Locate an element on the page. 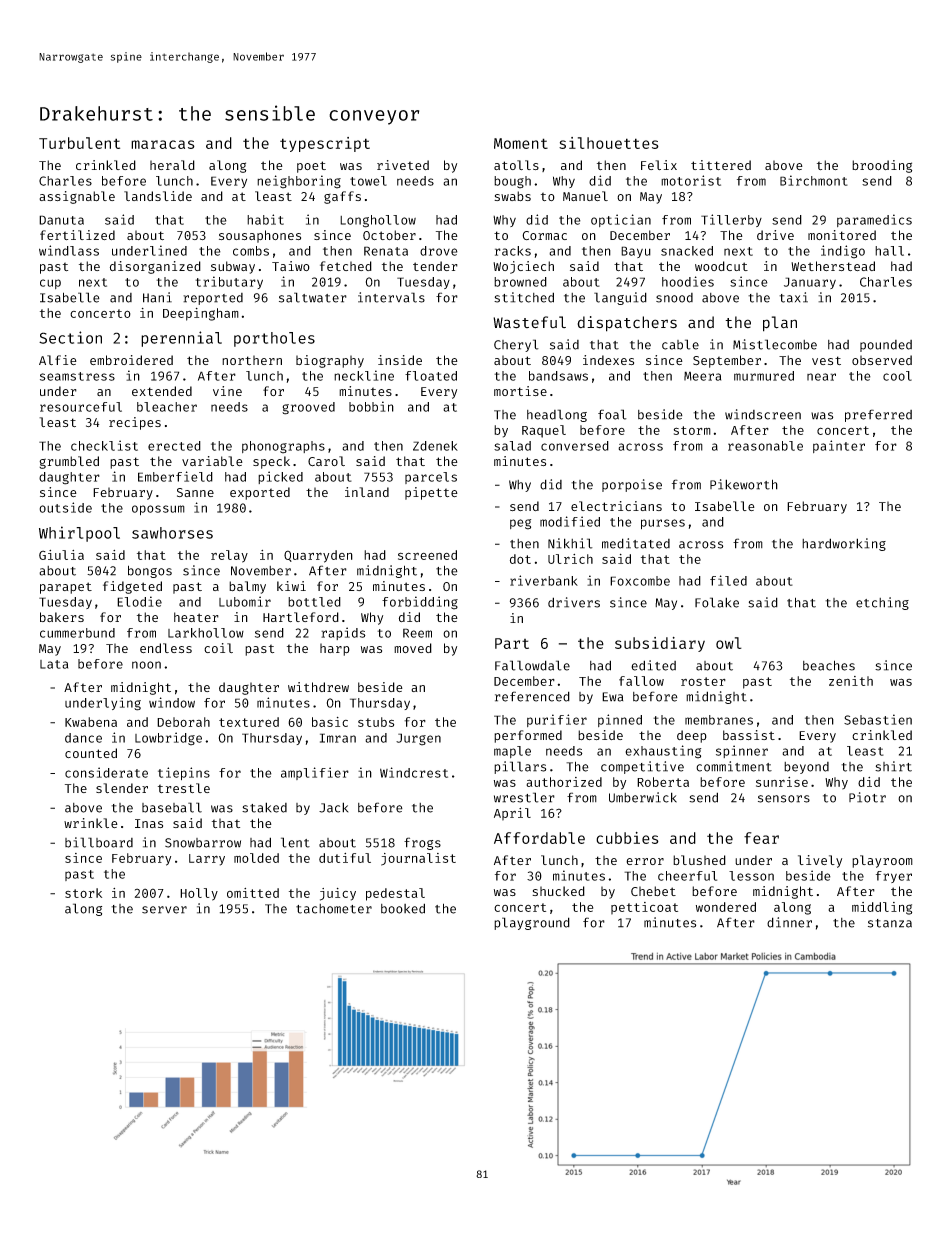 The height and width of the page is (1233, 952). considerate is located at coordinates (106, 772).
